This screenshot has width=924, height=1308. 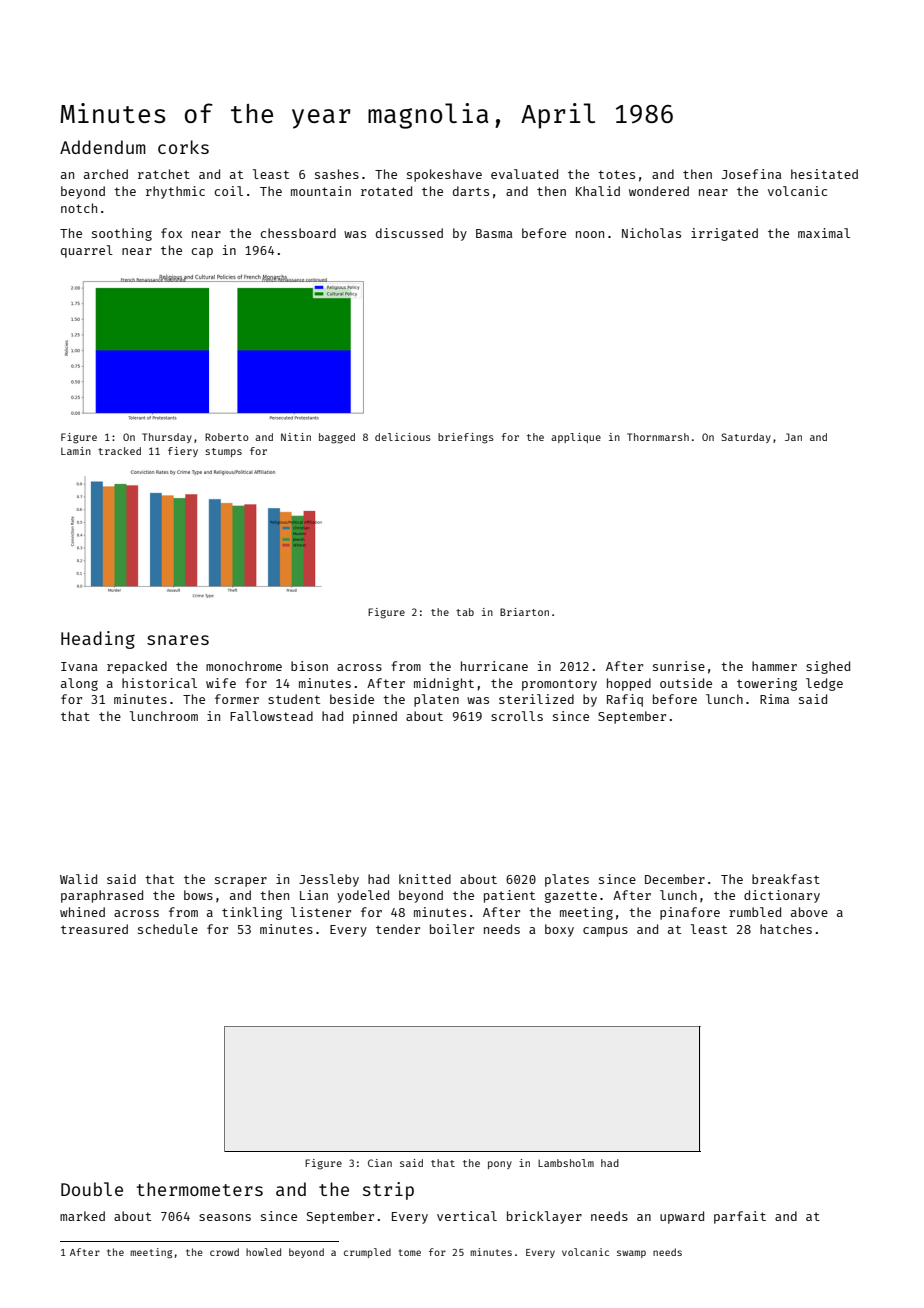 I want to click on whined, so click(x=82, y=912).
